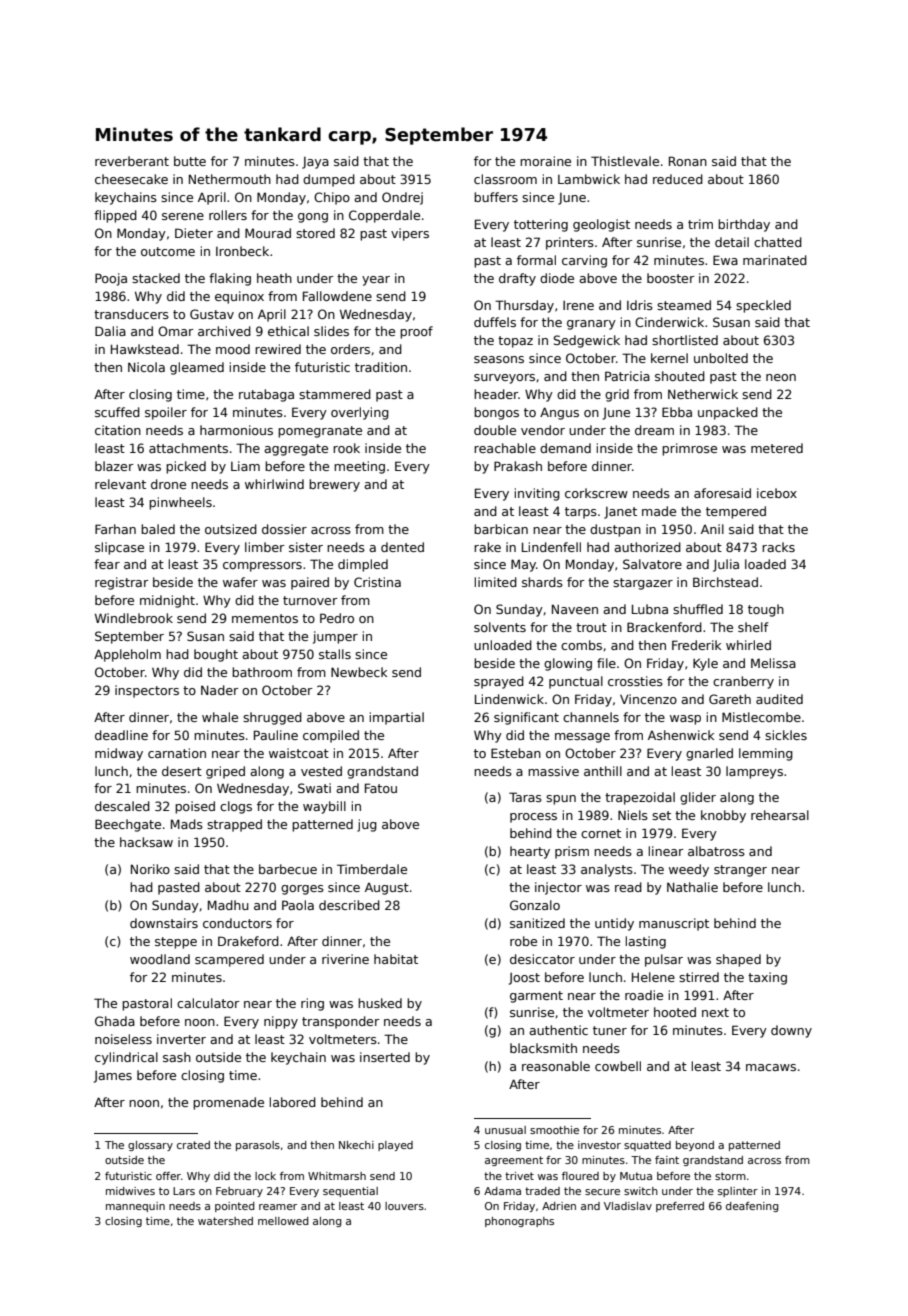 The height and width of the screenshot is (1316, 908). What do you see at coordinates (743, 682) in the screenshot?
I see `cranberry` at bounding box center [743, 682].
